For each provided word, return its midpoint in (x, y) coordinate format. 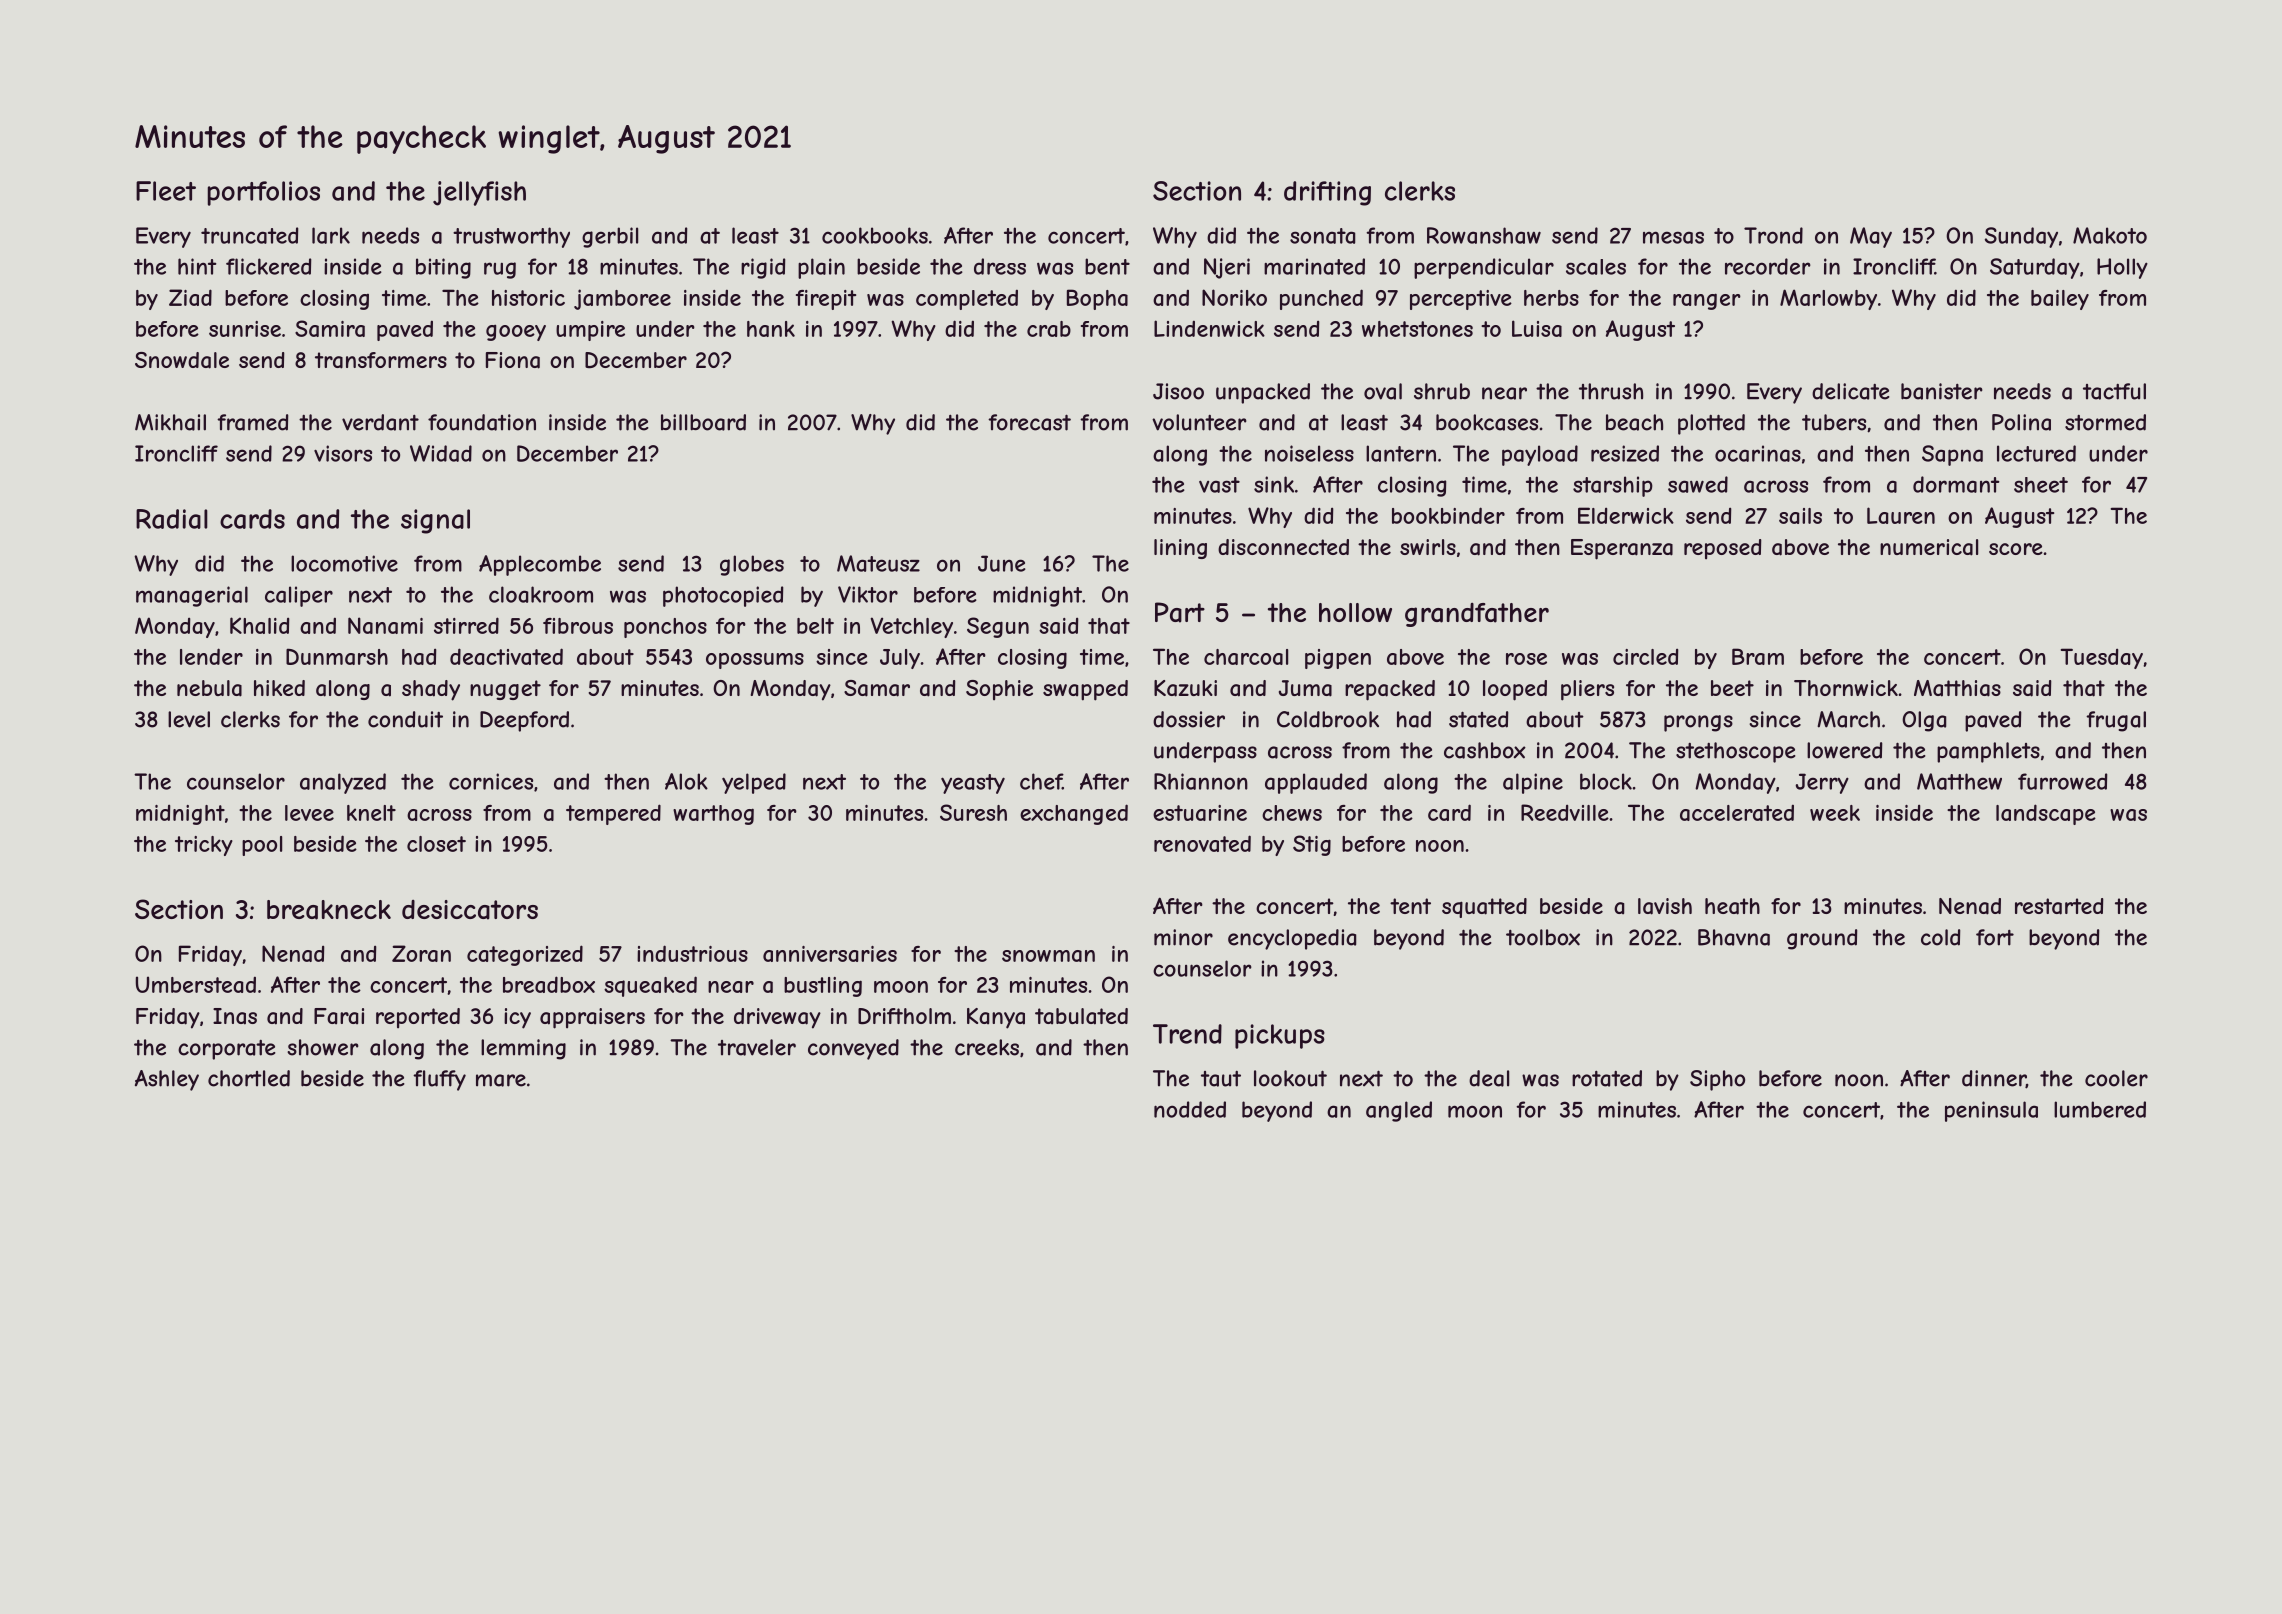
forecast (1029, 422)
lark (331, 235)
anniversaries (830, 954)
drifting (1327, 193)
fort (1995, 937)
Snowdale (182, 360)
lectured (2036, 453)
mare (501, 1080)
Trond (1773, 235)
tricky (204, 846)
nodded (1190, 1109)
